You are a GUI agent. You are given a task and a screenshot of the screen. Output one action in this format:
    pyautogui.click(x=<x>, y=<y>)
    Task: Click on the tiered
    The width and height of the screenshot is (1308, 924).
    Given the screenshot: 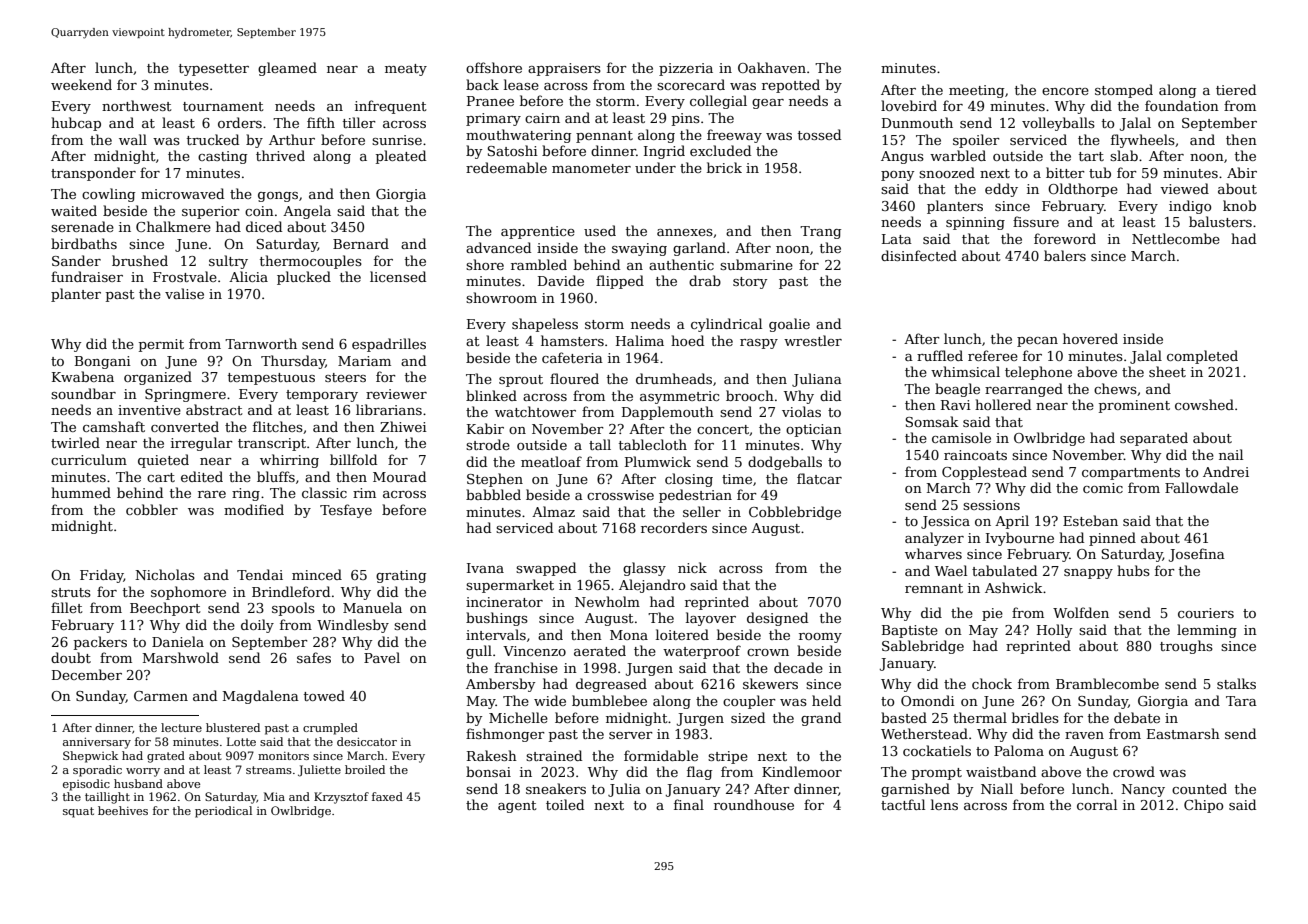 What is the action you would take?
    pyautogui.click(x=1236, y=89)
